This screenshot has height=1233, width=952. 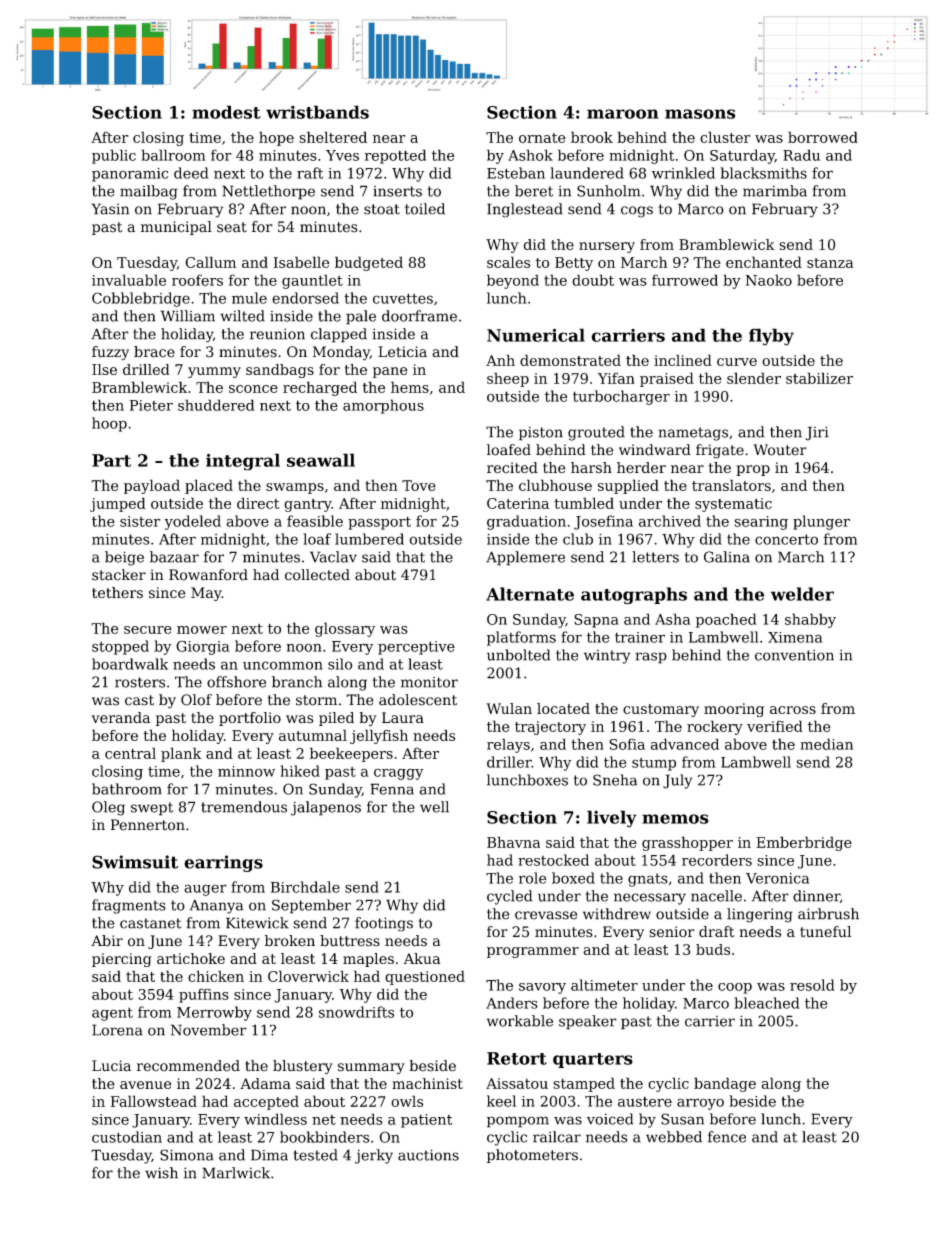 I want to click on payload, so click(x=152, y=486).
